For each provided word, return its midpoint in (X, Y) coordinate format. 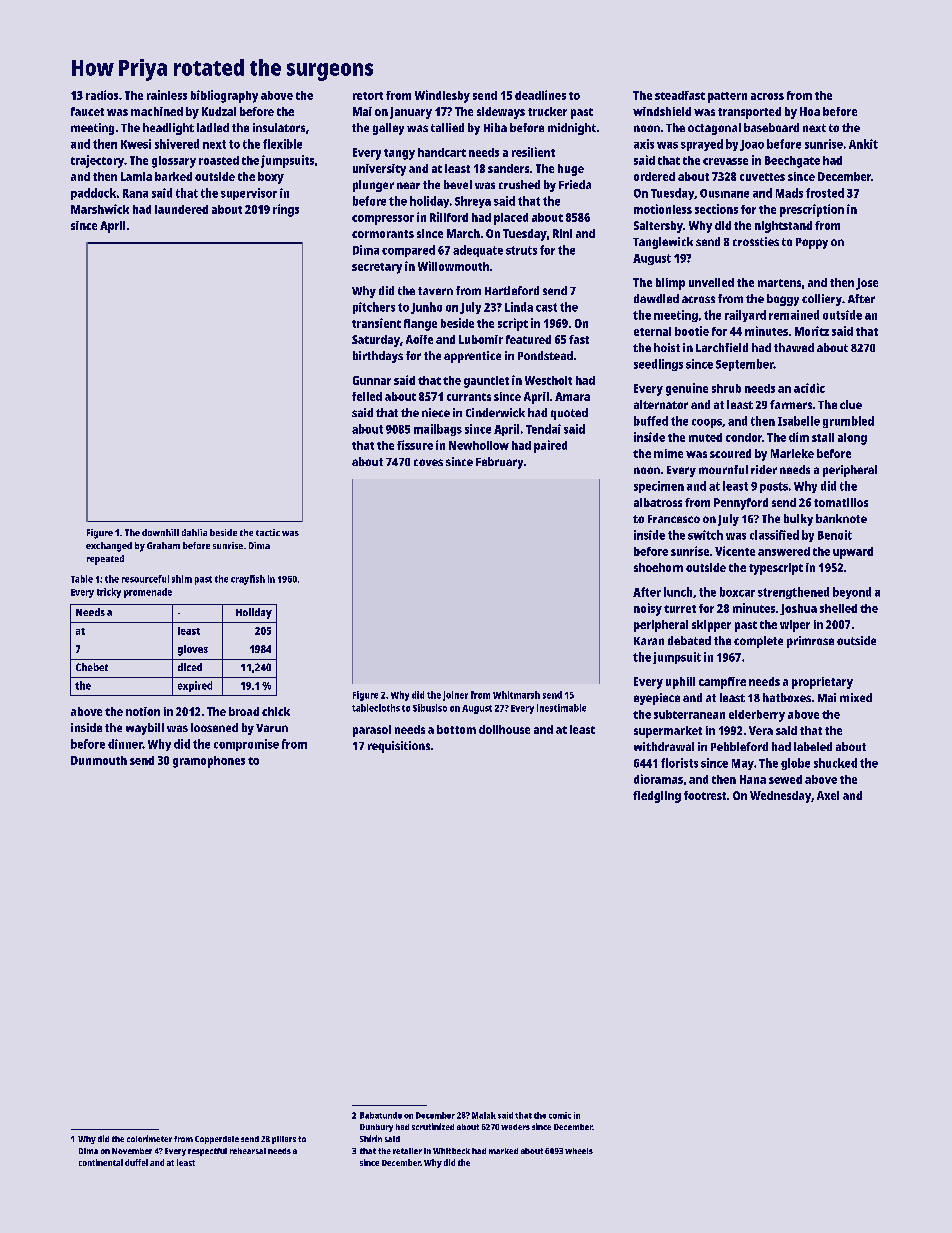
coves (428, 462)
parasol (372, 731)
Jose (867, 284)
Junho (426, 308)
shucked (835, 763)
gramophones (209, 762)
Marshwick (100, 209)
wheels (579, 1151)
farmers (791, 404)
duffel (136, 1162)
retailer (407, 1151)
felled (367, 396)
